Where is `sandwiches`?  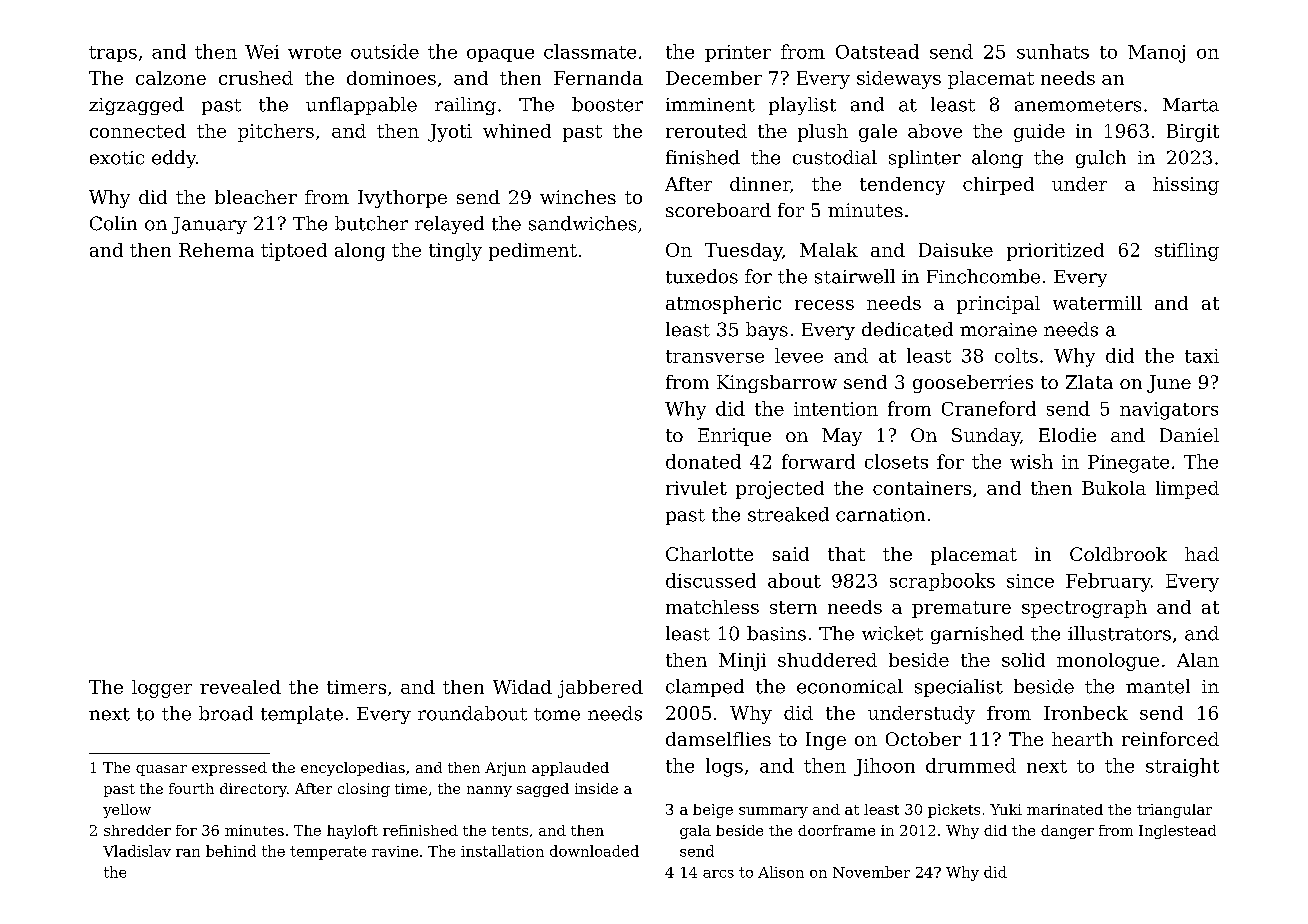 sandwiches is located at coordinates (582, 223).
